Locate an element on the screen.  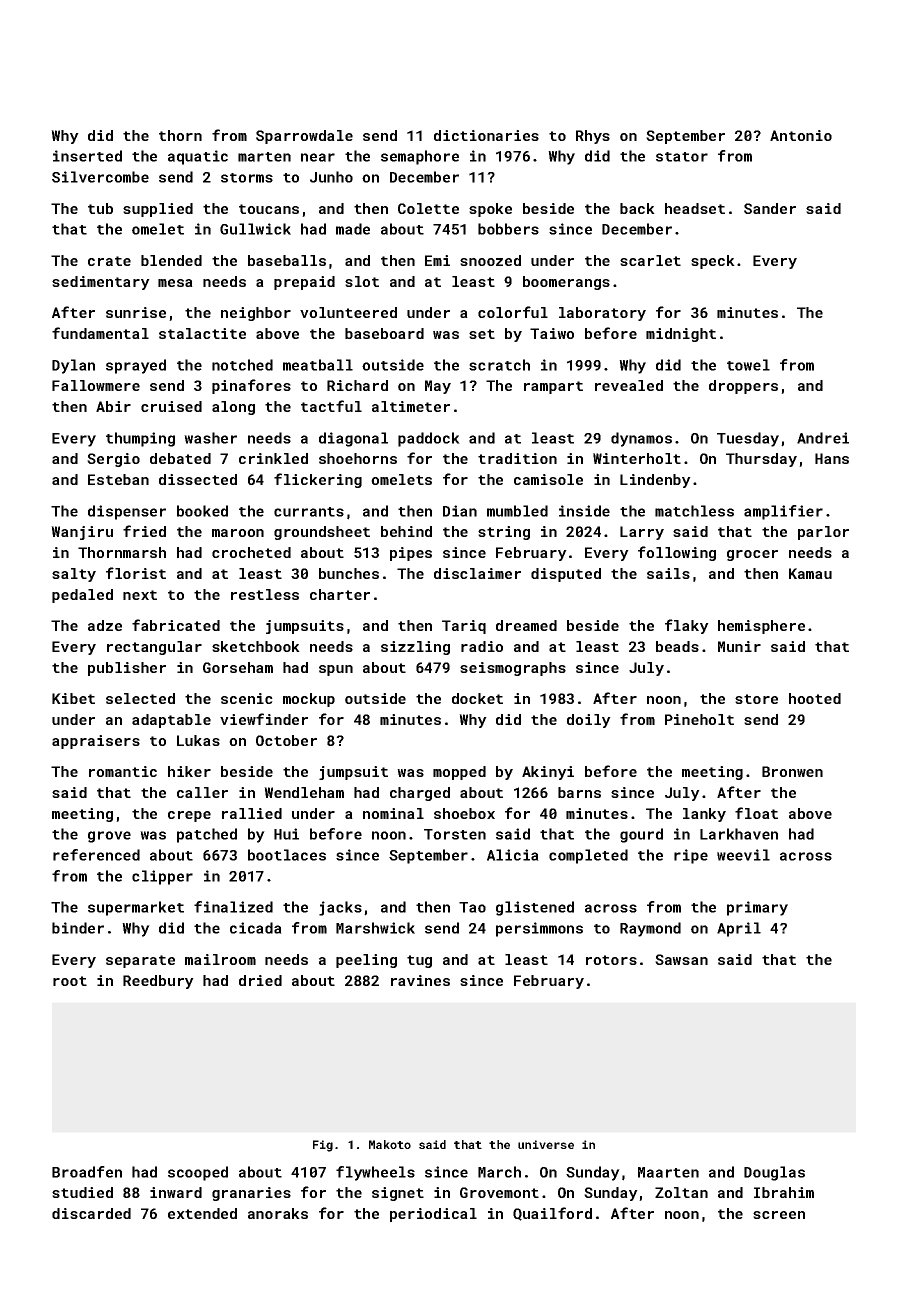
dictionaries is located at coordinates (486, 135).
